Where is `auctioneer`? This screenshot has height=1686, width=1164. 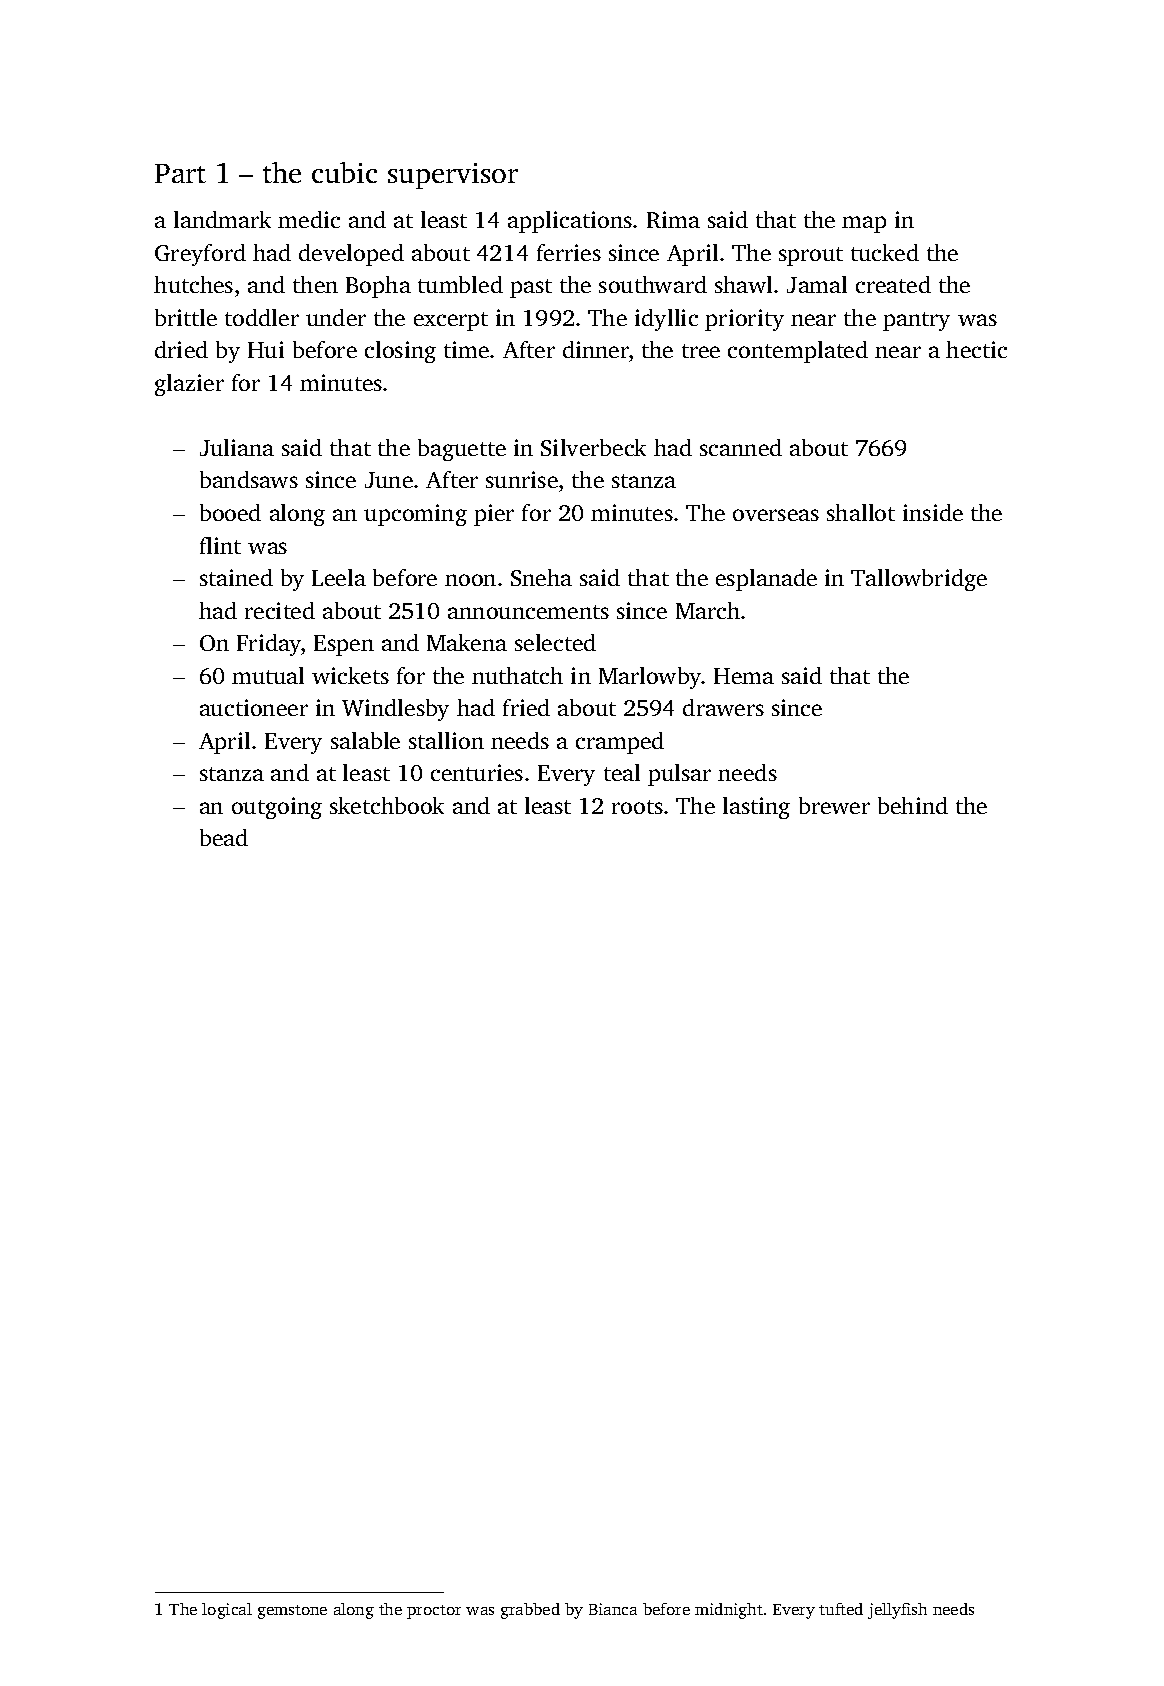
auctioneer is located at coordinates (254, 707).
